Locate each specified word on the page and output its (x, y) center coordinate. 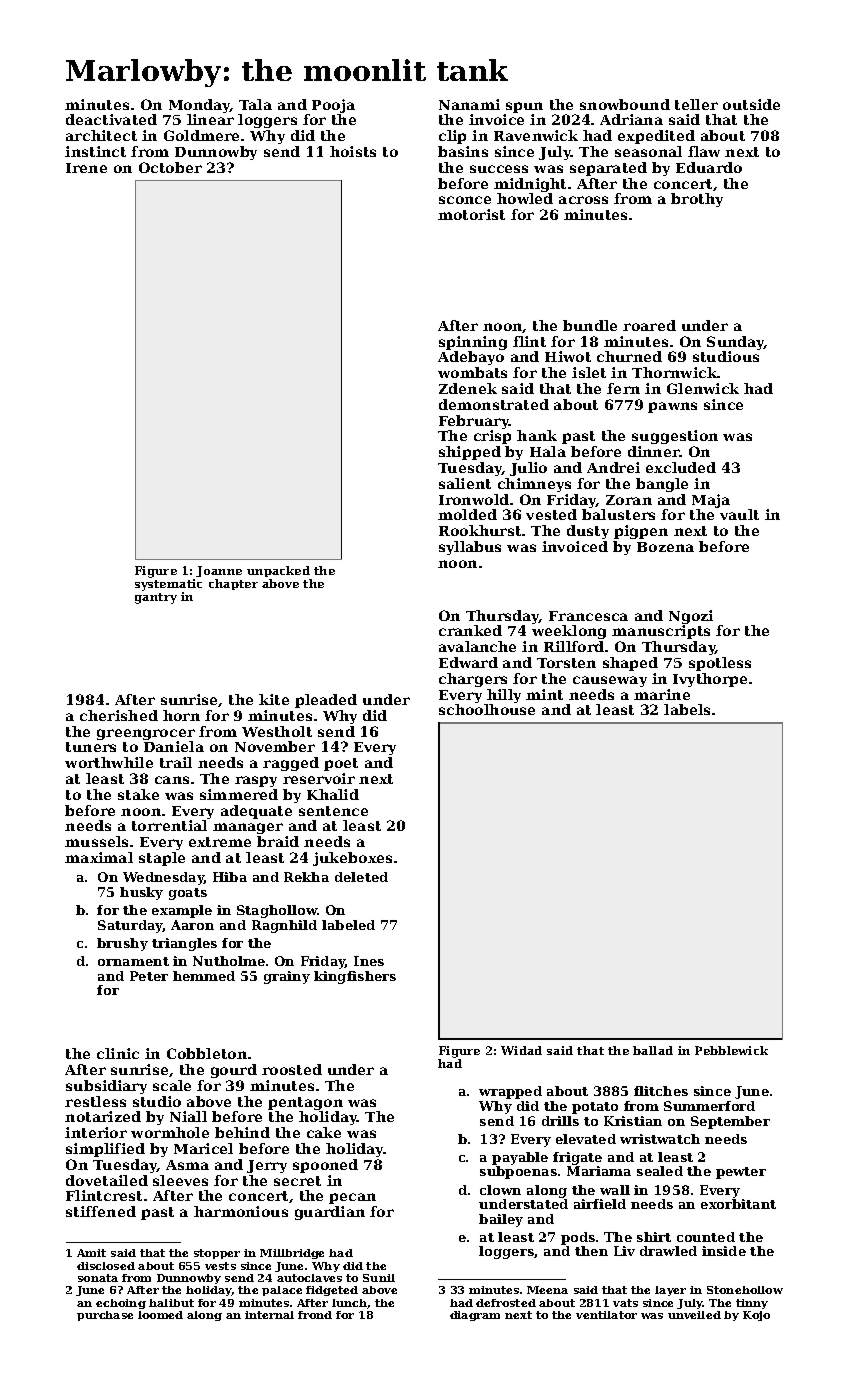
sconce (465, 200)
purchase (105, 1316)
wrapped (510, 1092)
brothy (697, 200)
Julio (528, 469)
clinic (118, 1053)
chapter (233, 584)
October (170, 167)
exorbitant (738, 1204)
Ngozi (691, 617)
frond (315, 1315)
